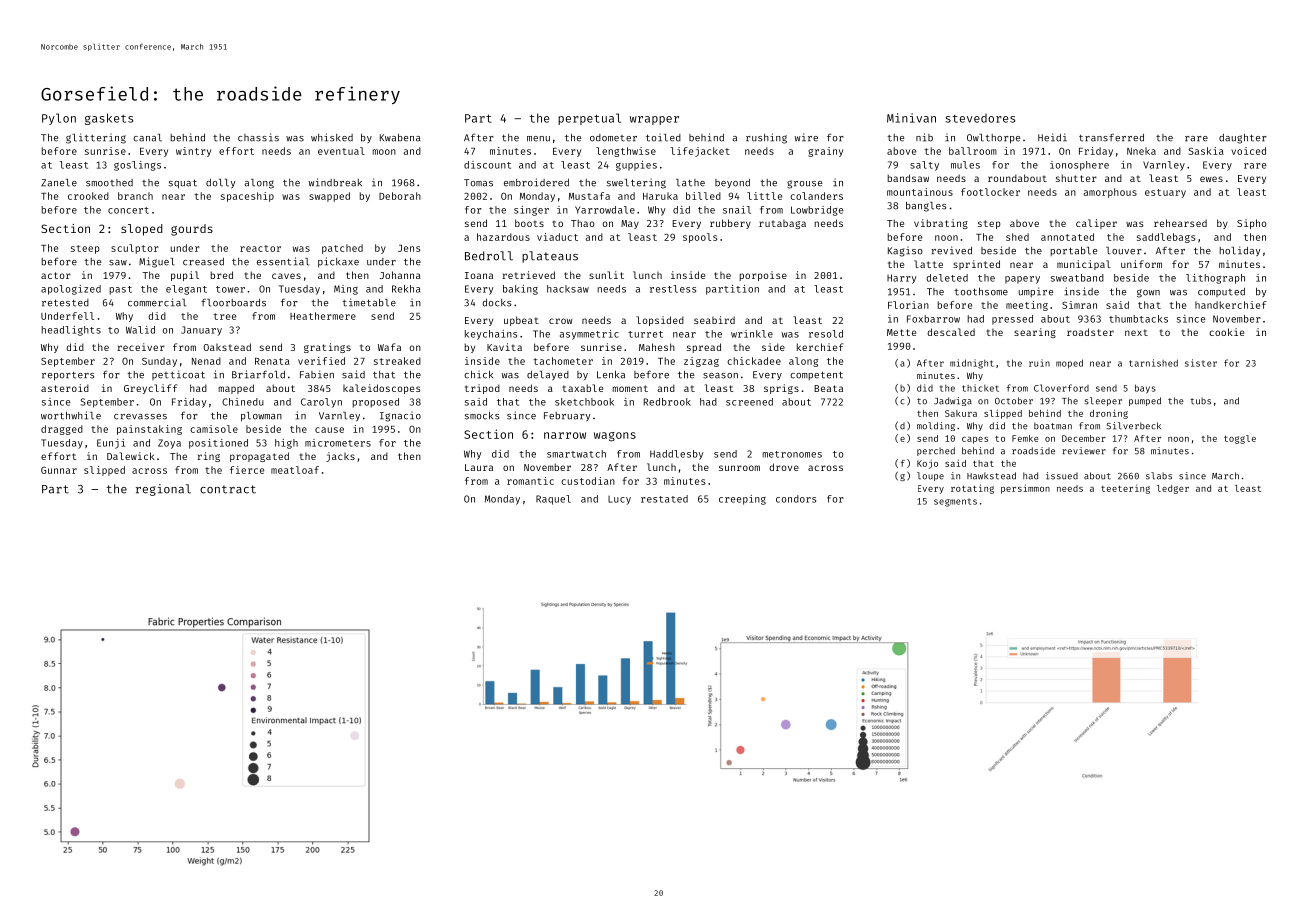 The width and height of the screenshot is (1308, 924). What do you see at coordinates (59, 119) in the screenshot?
I see `Pylon` at bounding box center [59, 119].
